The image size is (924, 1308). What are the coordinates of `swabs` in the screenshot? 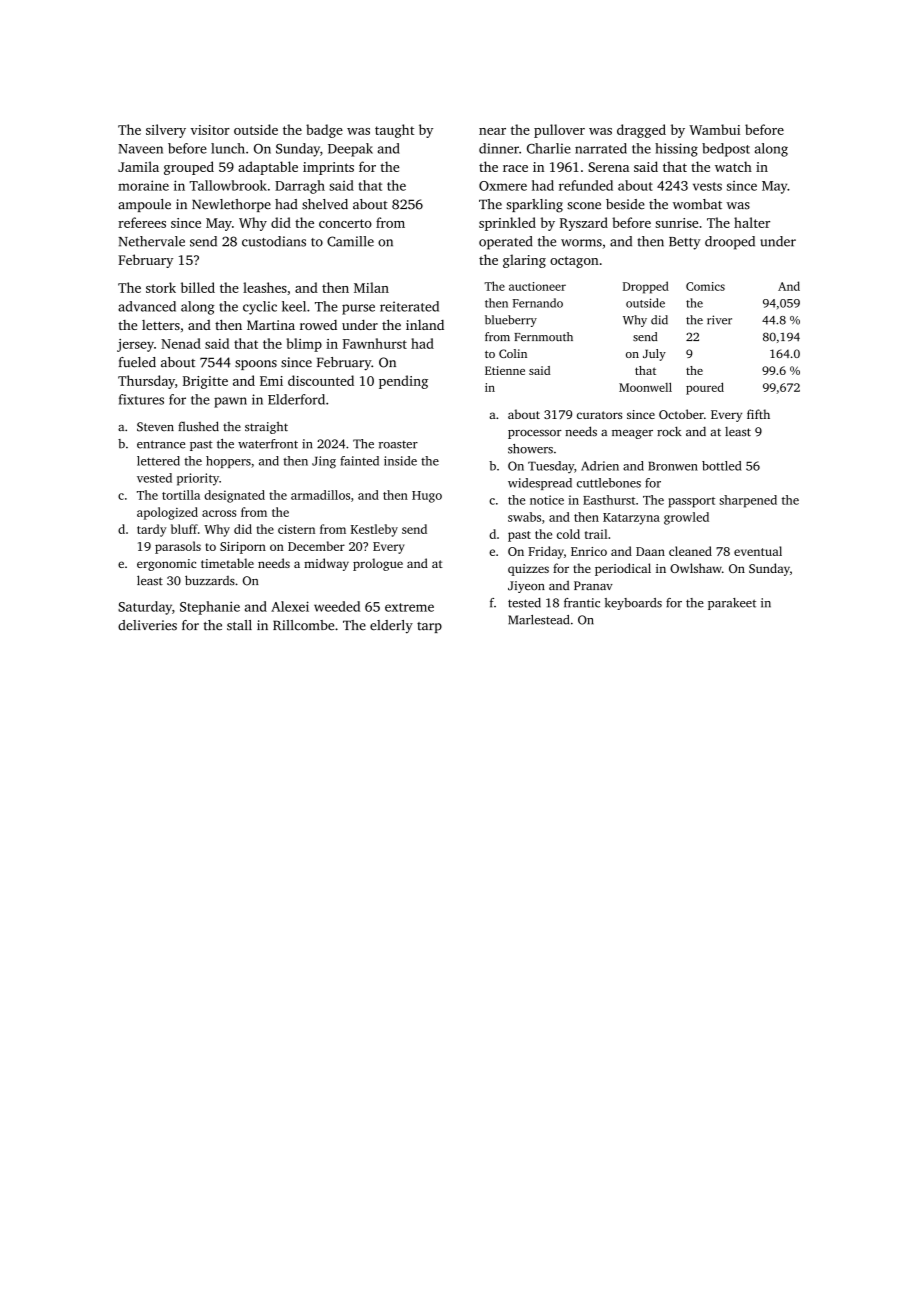 It's located at (524, 517).
